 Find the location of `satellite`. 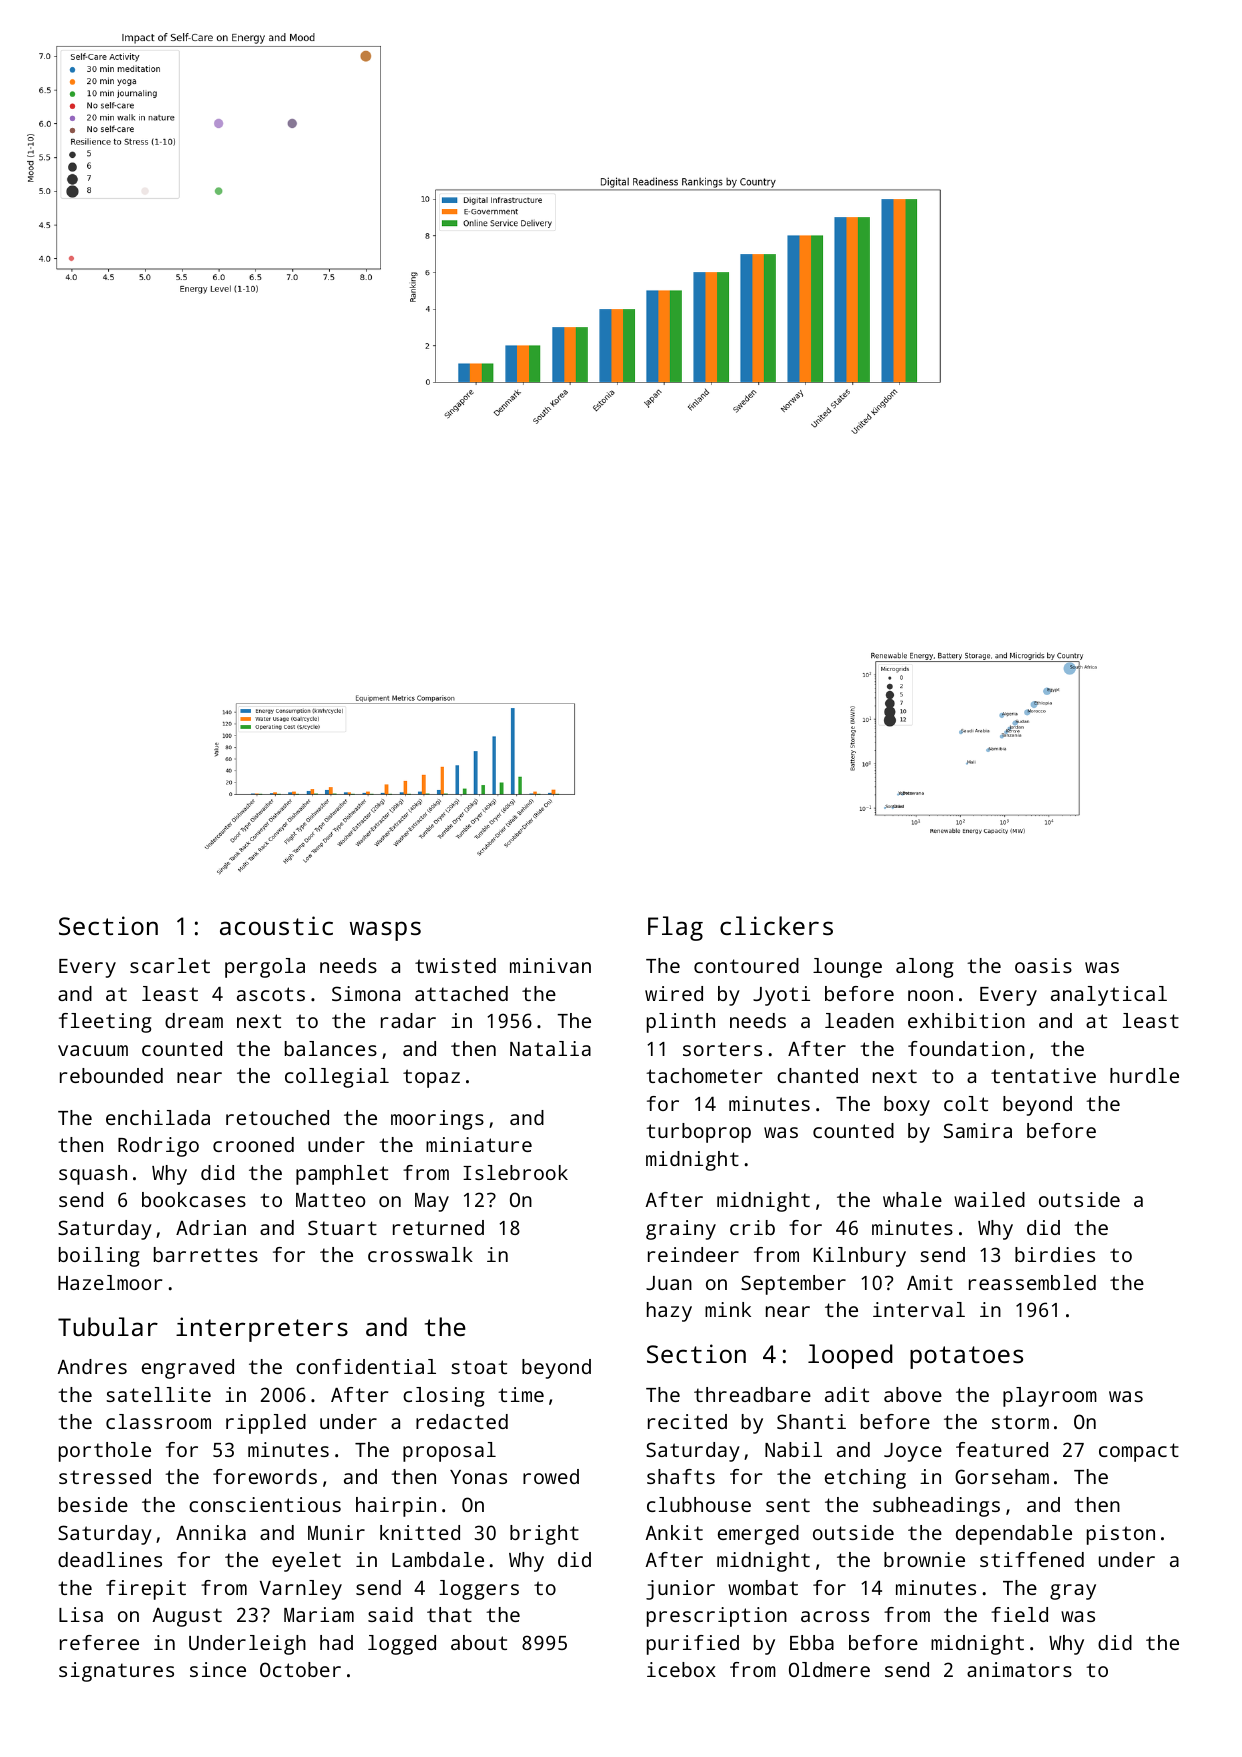

satellite is located at coordinates (158, 1394).
